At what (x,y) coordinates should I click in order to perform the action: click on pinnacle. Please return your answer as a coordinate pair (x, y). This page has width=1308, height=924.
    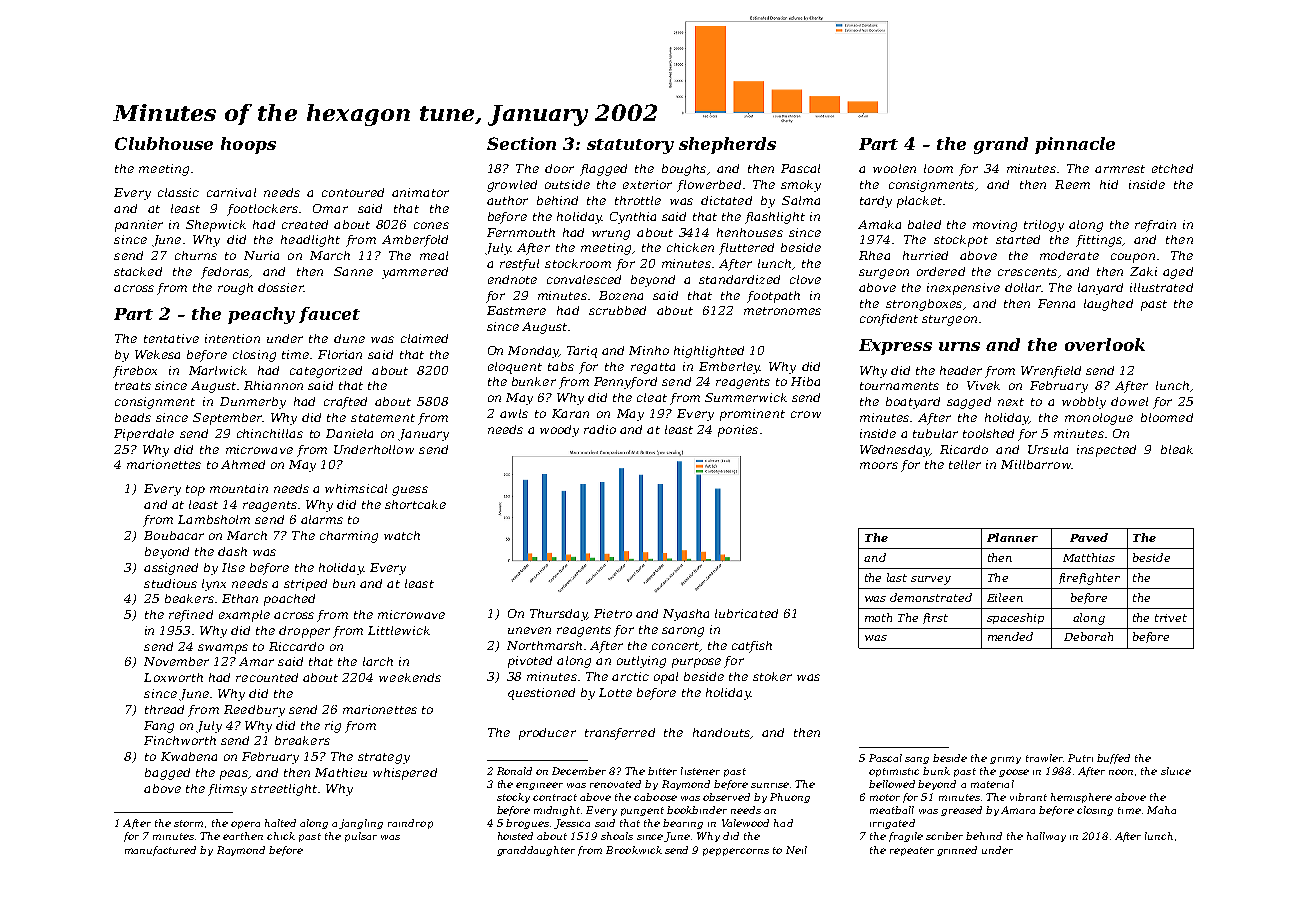
    Looking at the image, I should click on (1075, 145).
